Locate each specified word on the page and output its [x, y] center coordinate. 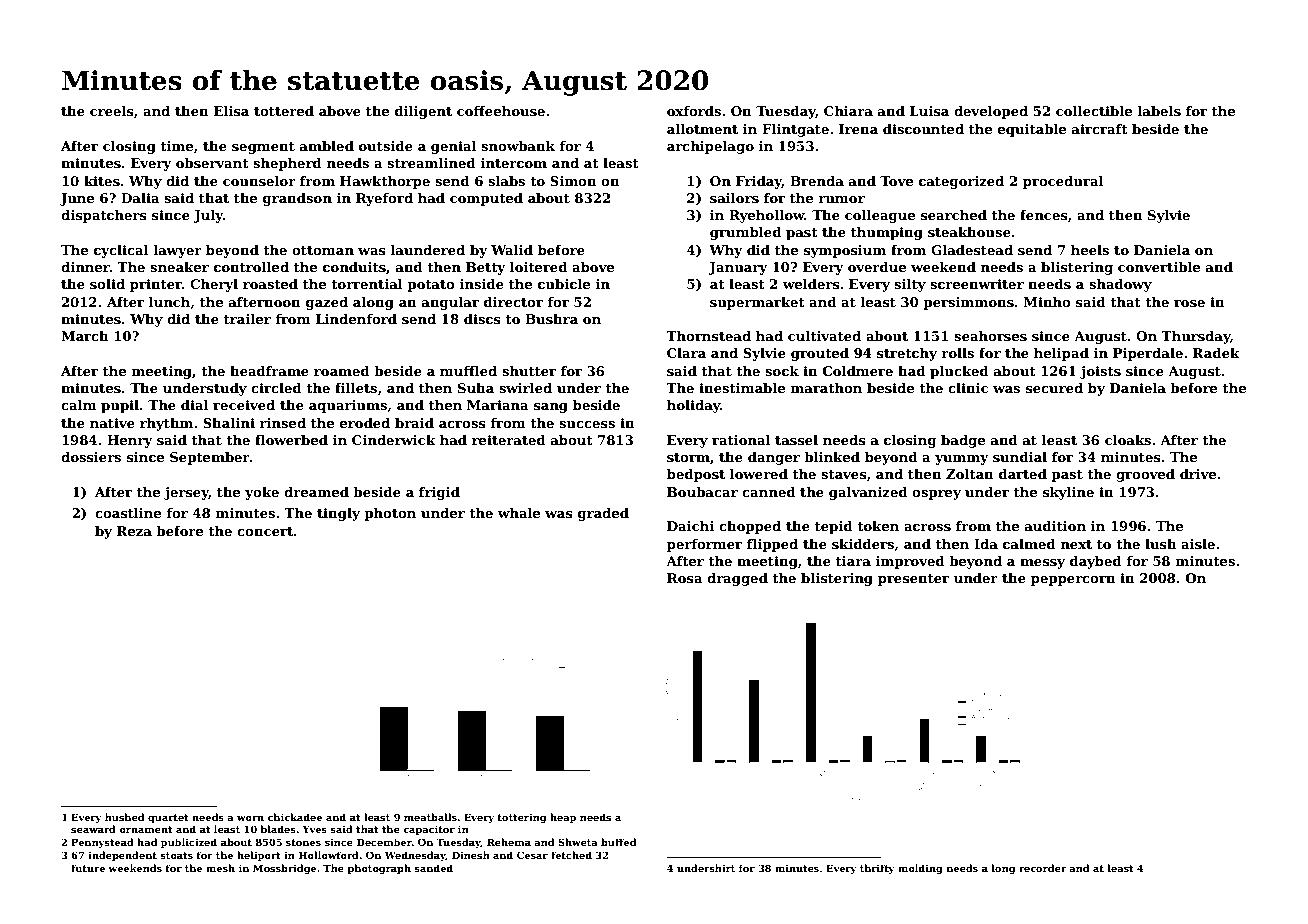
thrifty [877, 869]
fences [1043, 215]
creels [111, 111]
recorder [1043, 868]
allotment [702, 129]
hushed [124, 817]
